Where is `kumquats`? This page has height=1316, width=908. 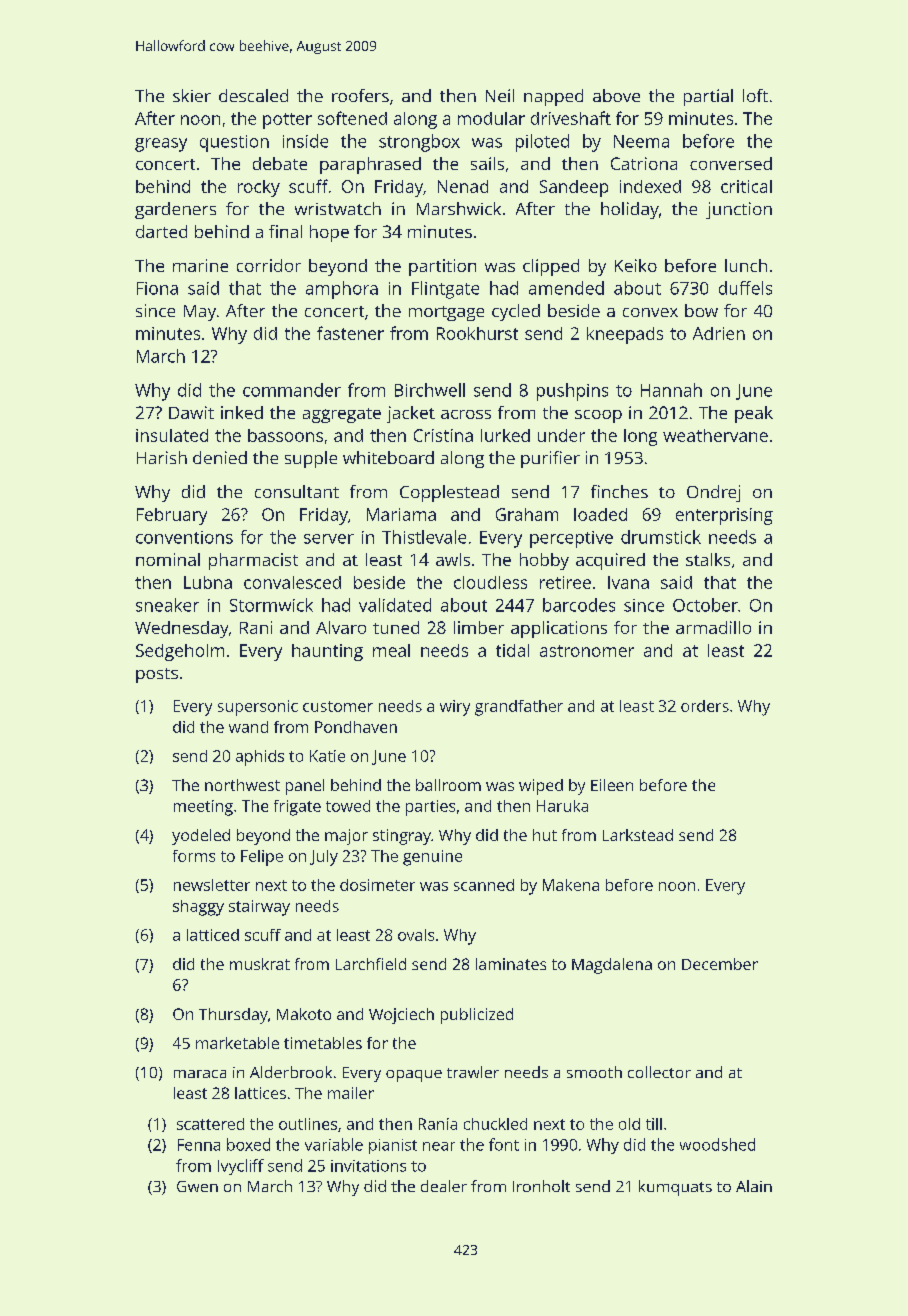
kumquats is located at coordinates (675, 1188).
